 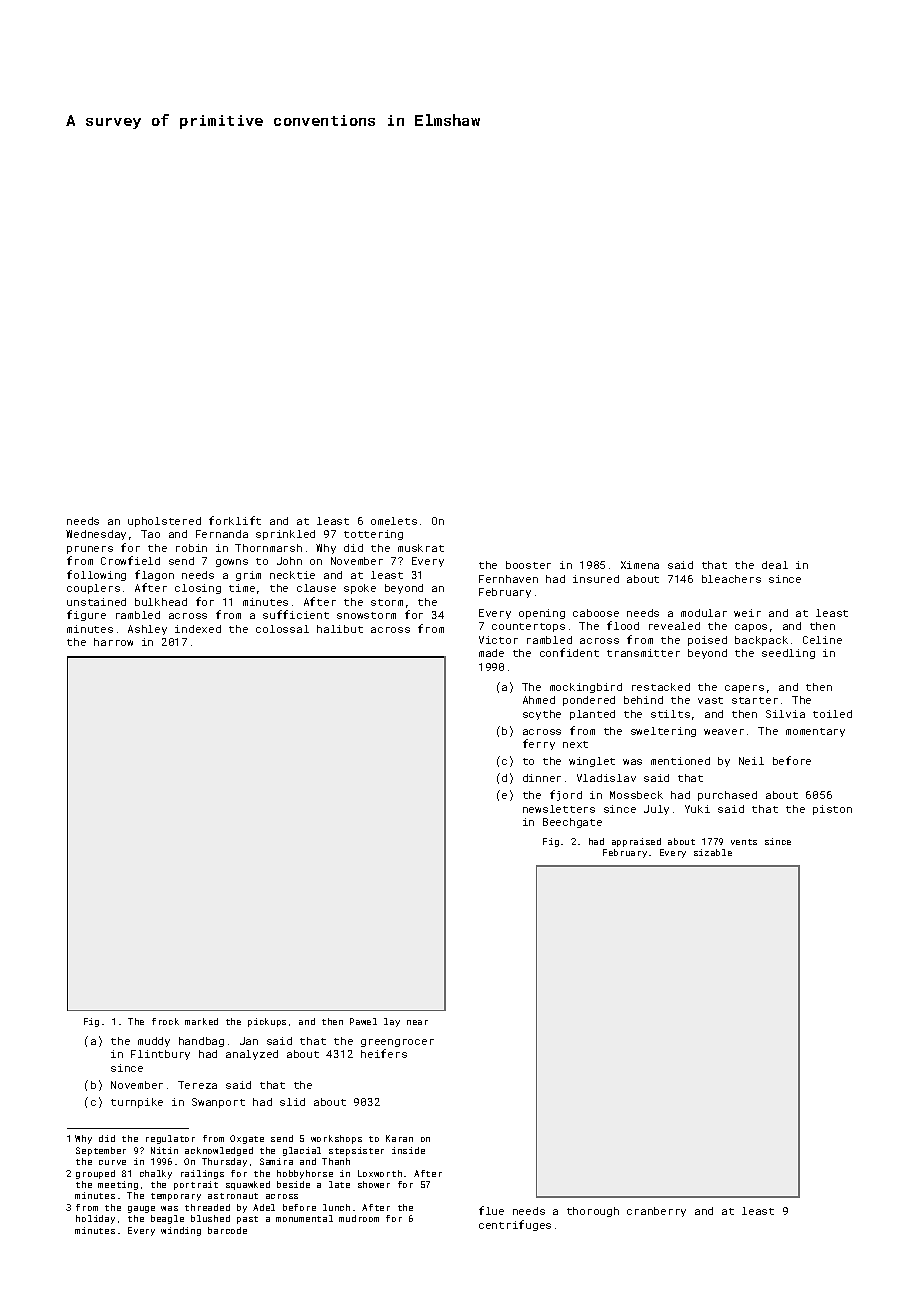 What do you see at coordinates (572, 823) in the screenshot?
I see `Beechgate` at bounding box center [572, 823].
